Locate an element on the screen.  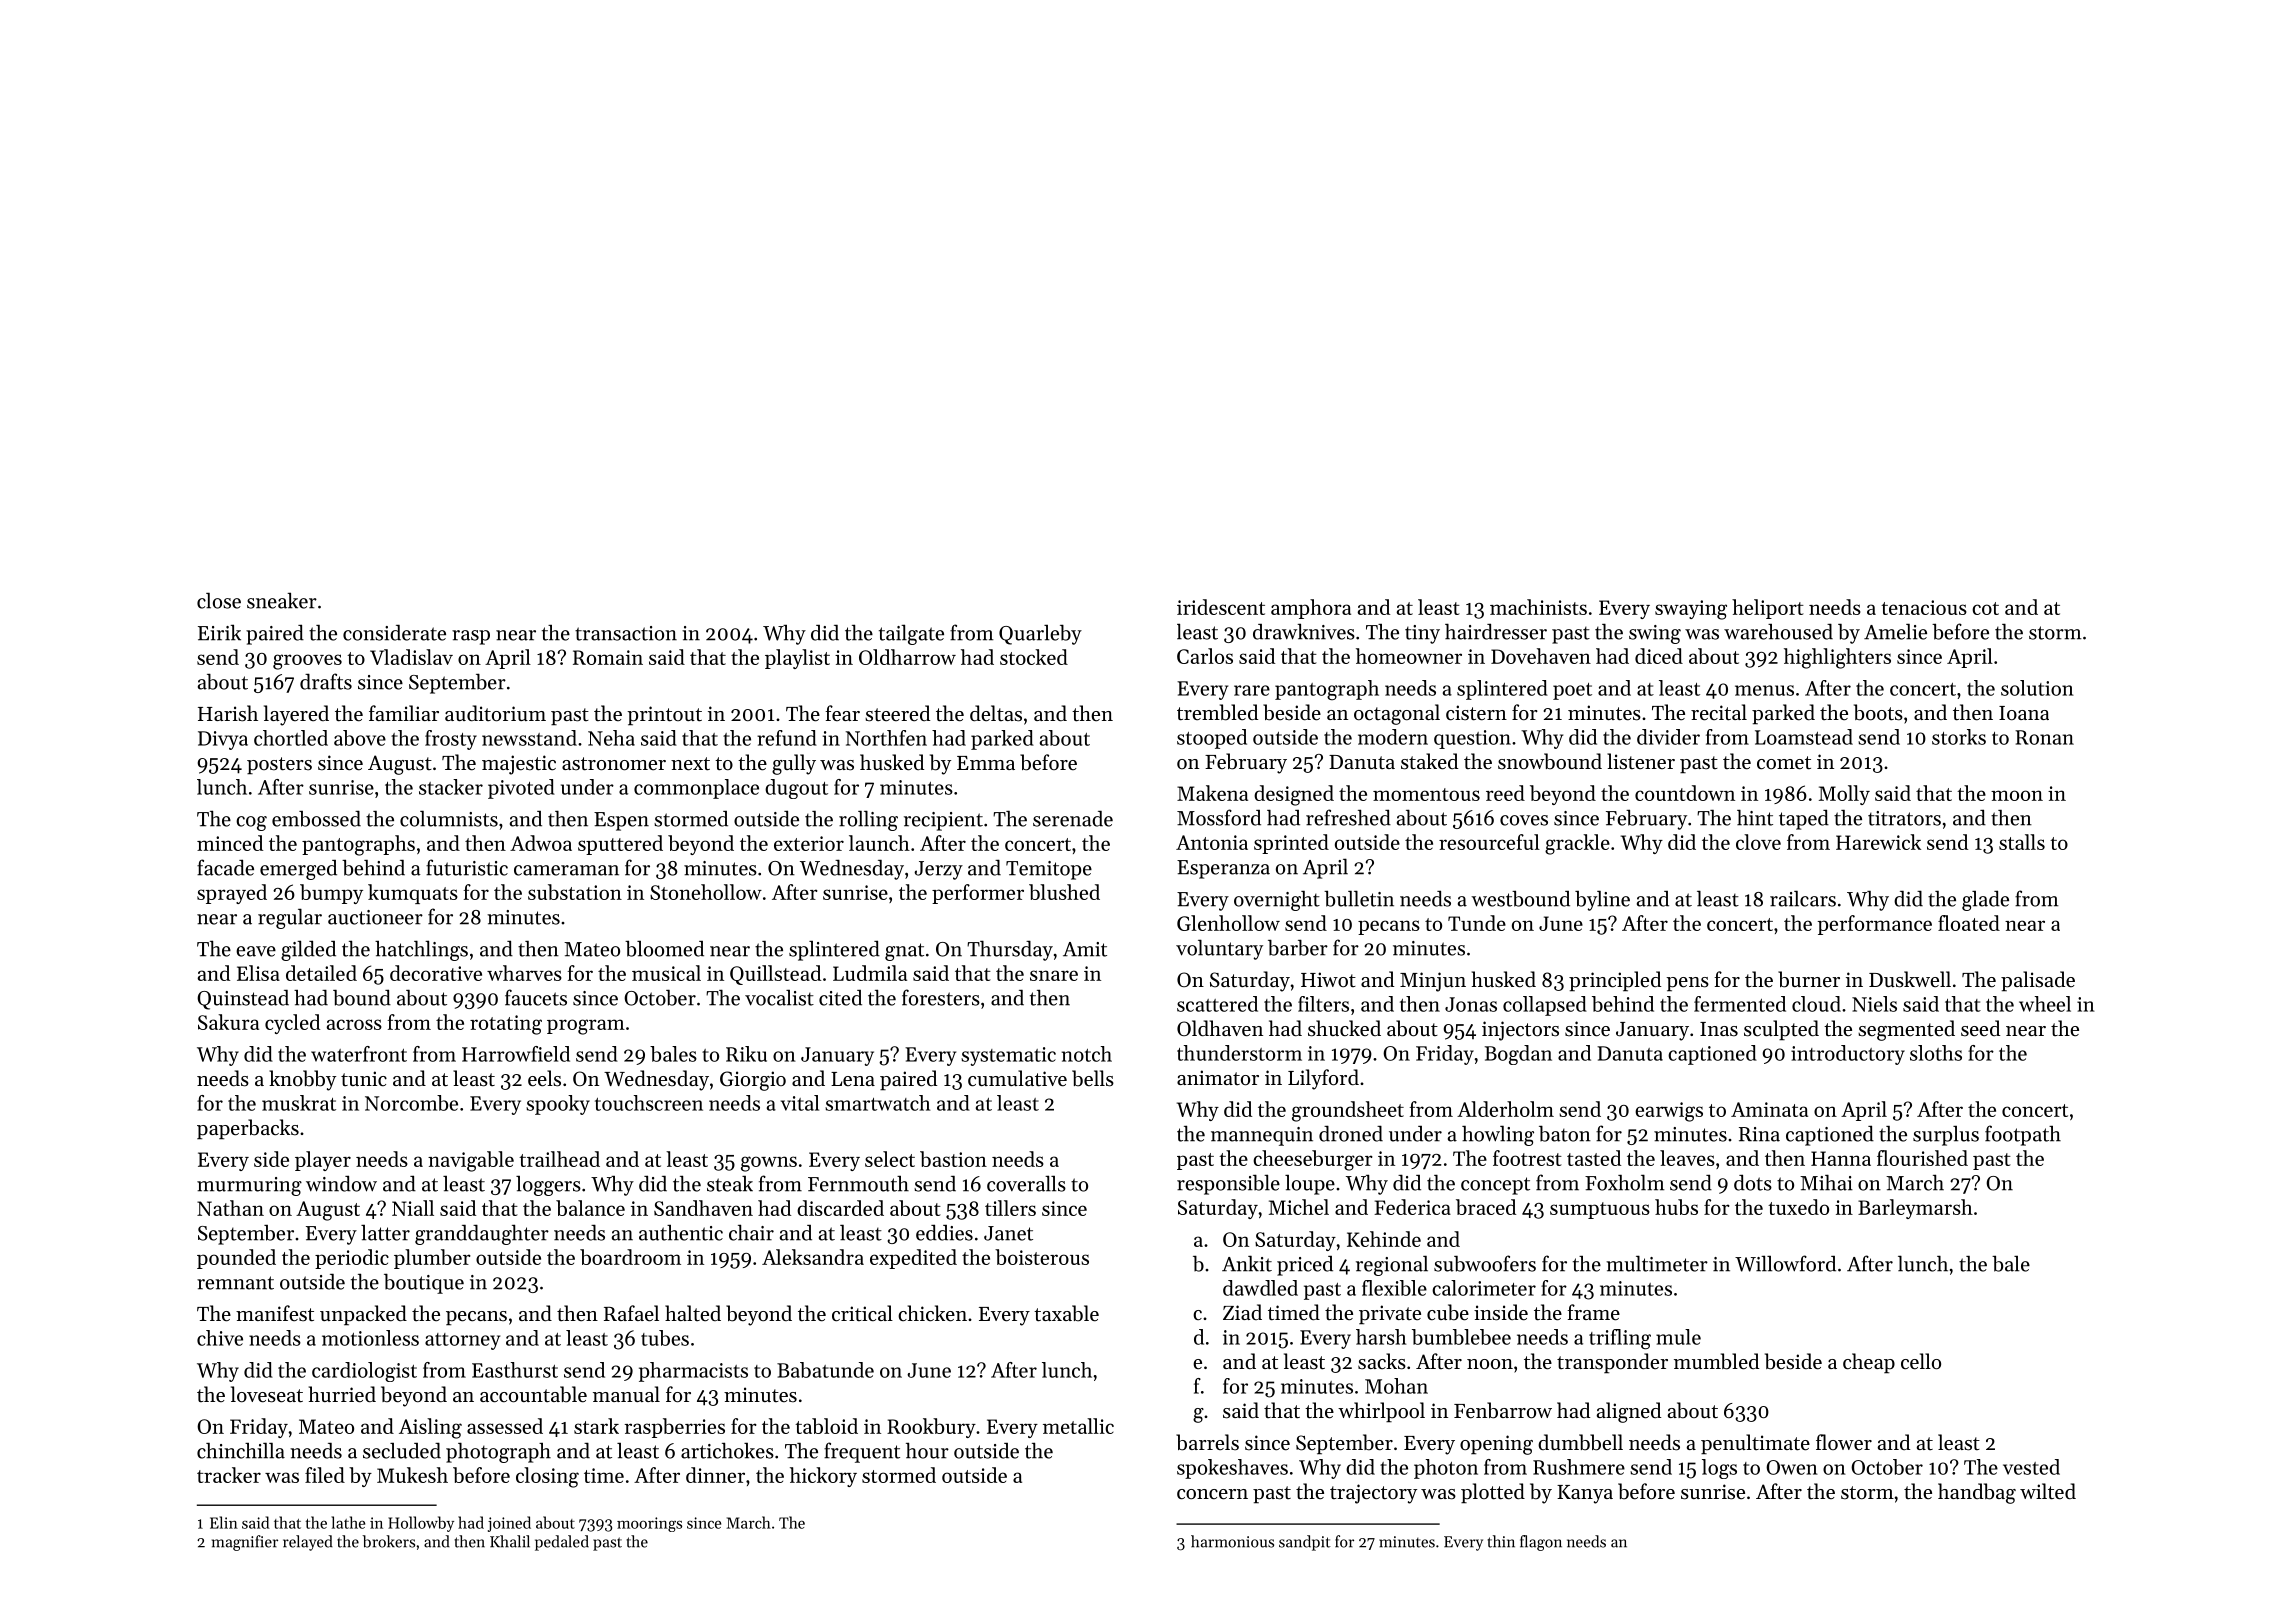
close is located at coordinates (219, 600).
